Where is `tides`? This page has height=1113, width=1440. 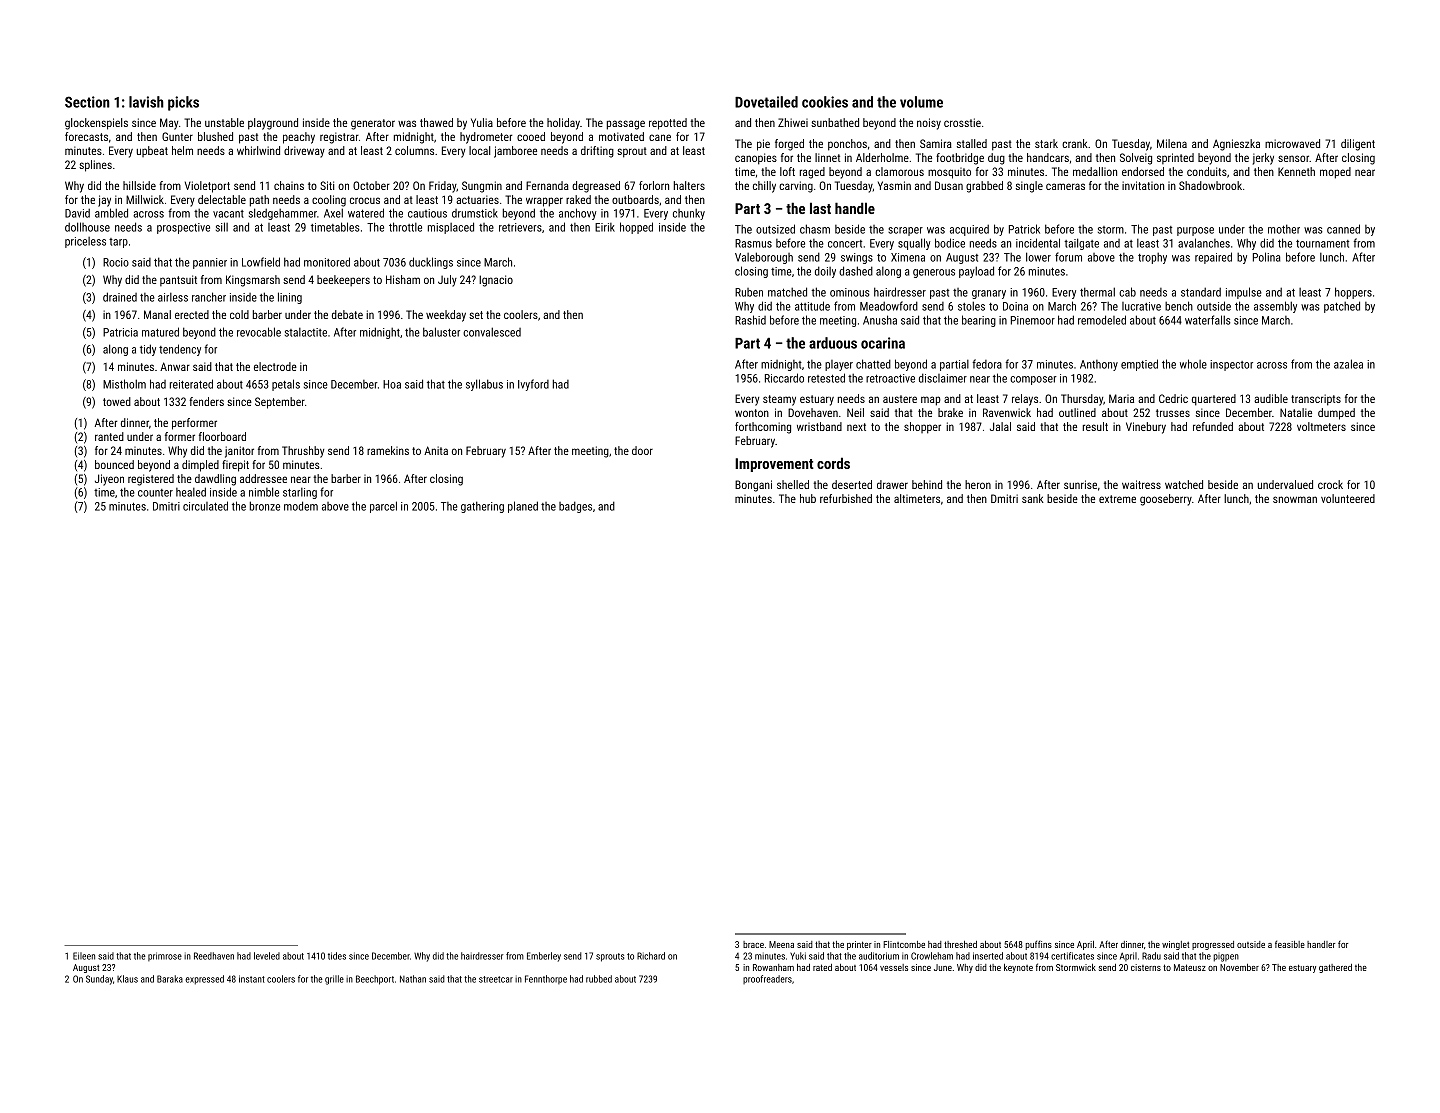 tides is located at coordinates (337, 956).
